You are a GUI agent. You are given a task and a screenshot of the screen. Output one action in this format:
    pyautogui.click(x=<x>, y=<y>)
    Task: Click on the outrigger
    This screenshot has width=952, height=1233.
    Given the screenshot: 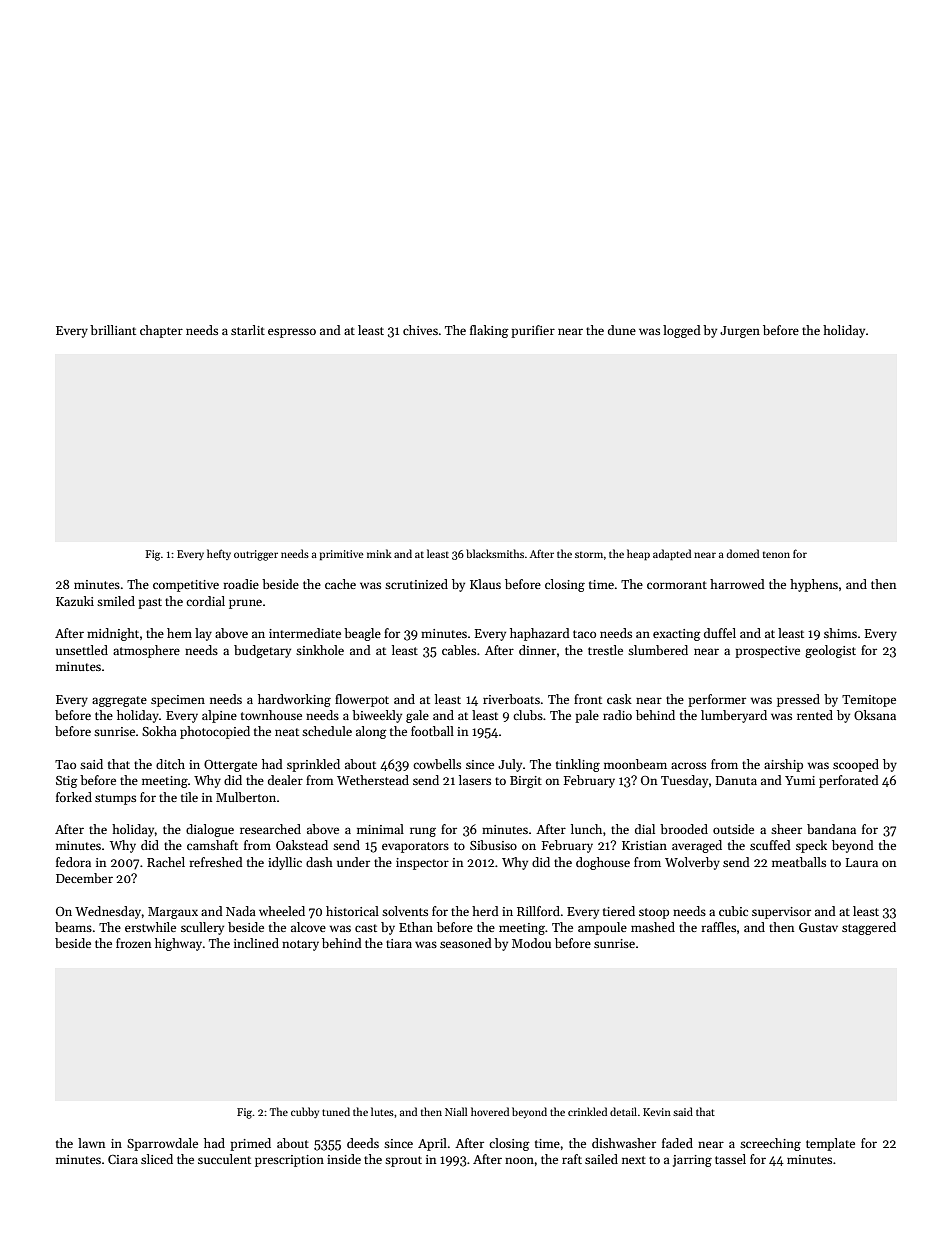 What is the action you would take?
    pyautogui.click(x=256, y=555)
